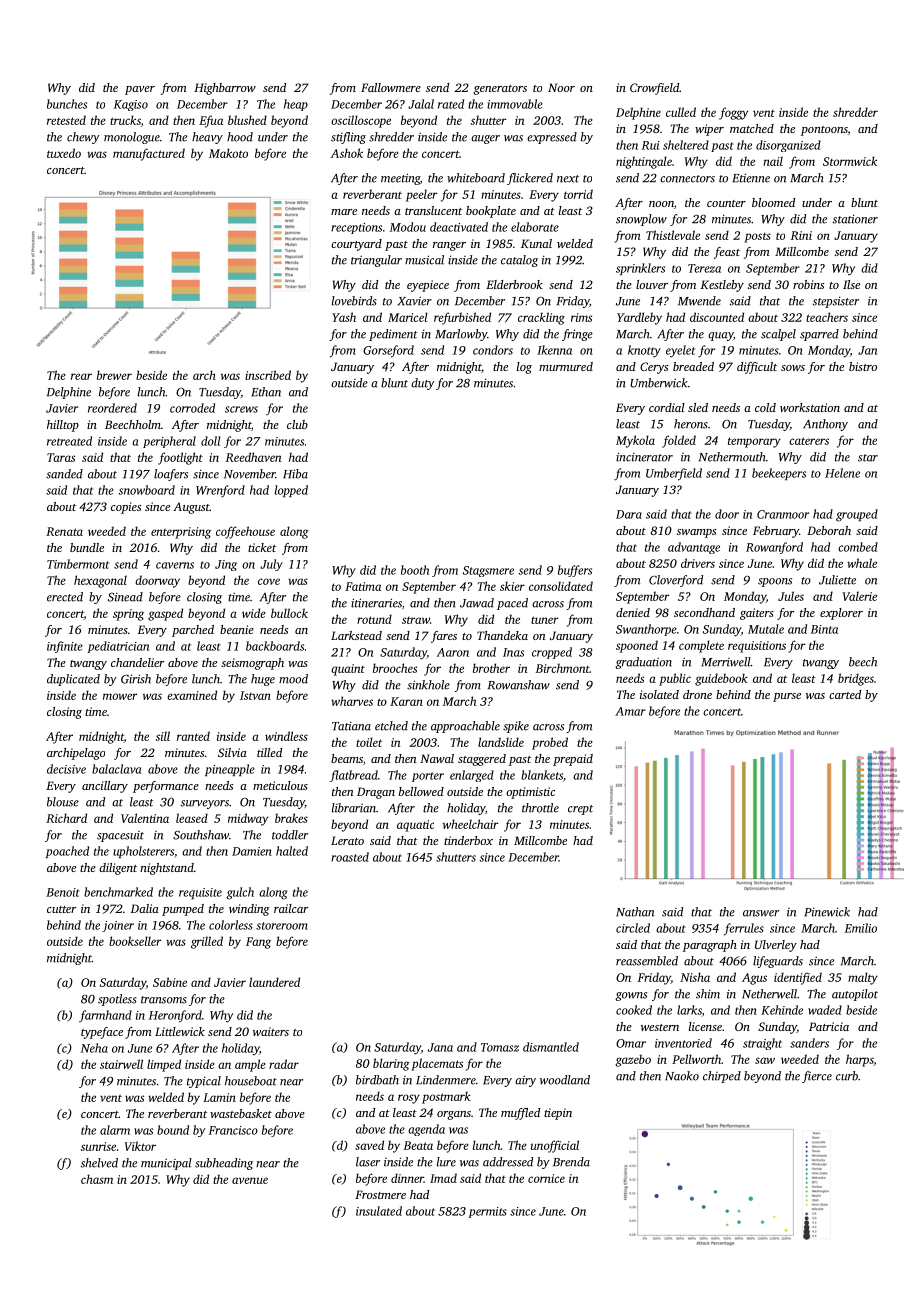 This image has height=1308, width=924. Describe the element at coordinates (654, 89) in the image. I see `Crowfield` at that location.
